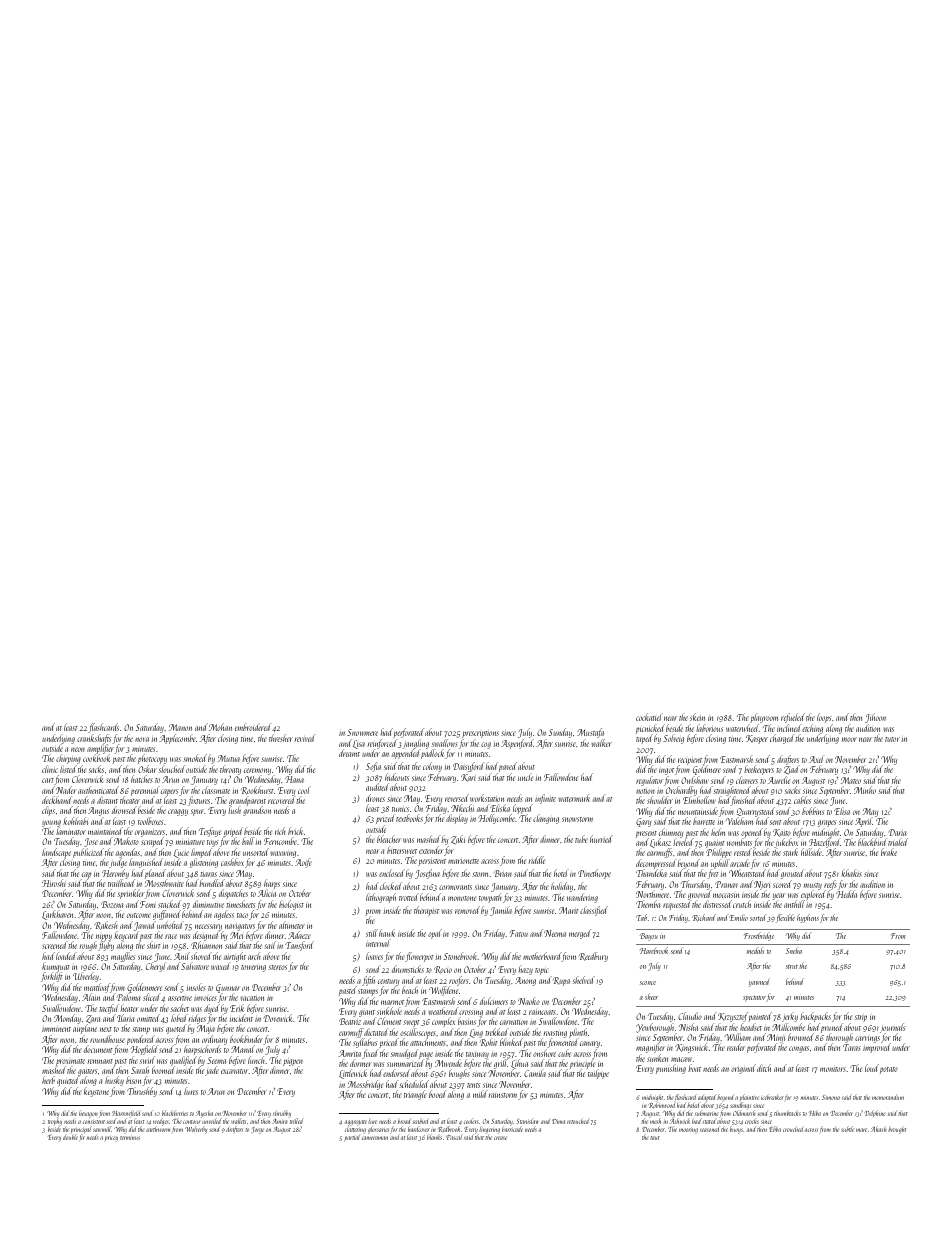 This document has height=1233, width=952. What do you see at coordinates (816, 759) in the document?
I see `Axel` at bounding box center [816, 759].
